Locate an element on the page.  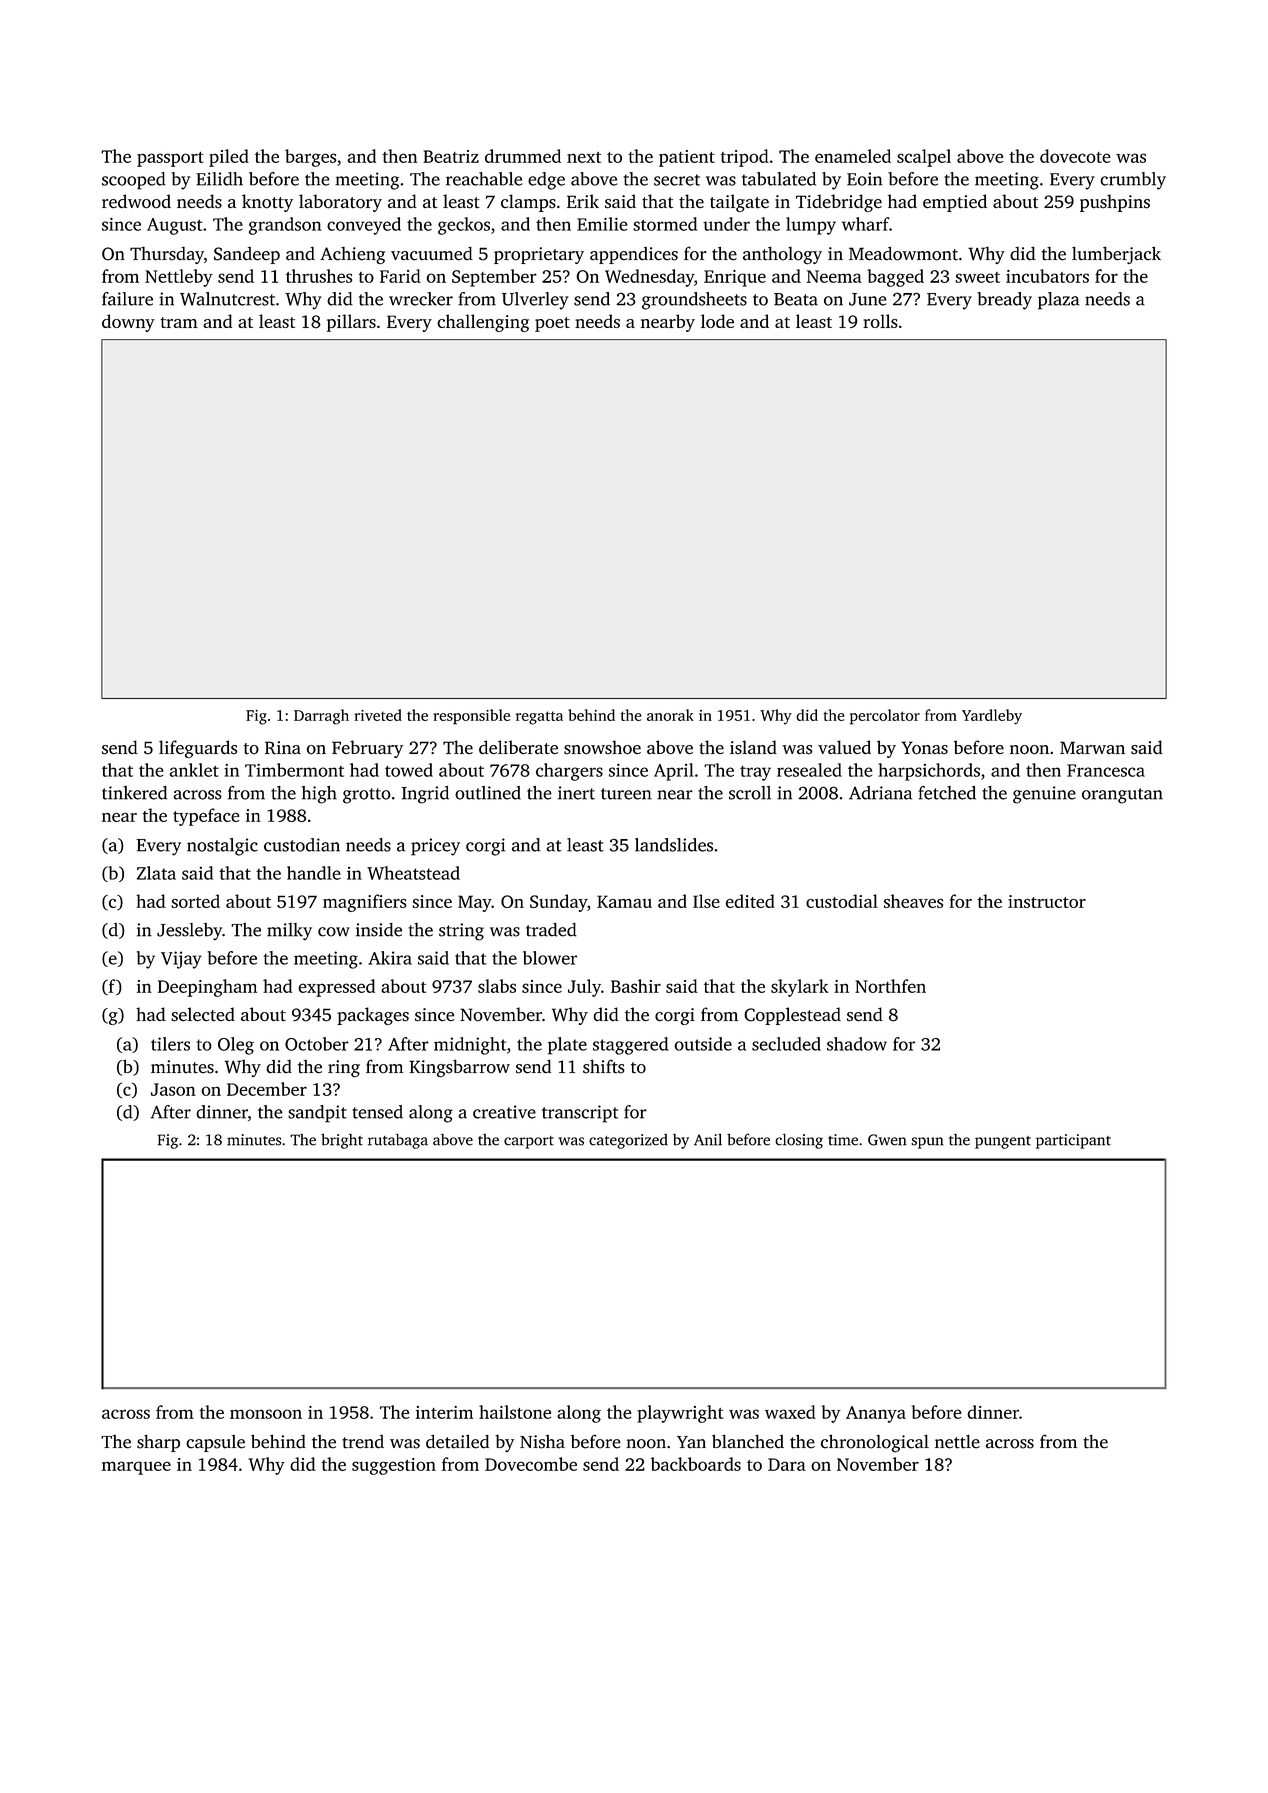
Oleg is located at coordinates (236, 1046).
